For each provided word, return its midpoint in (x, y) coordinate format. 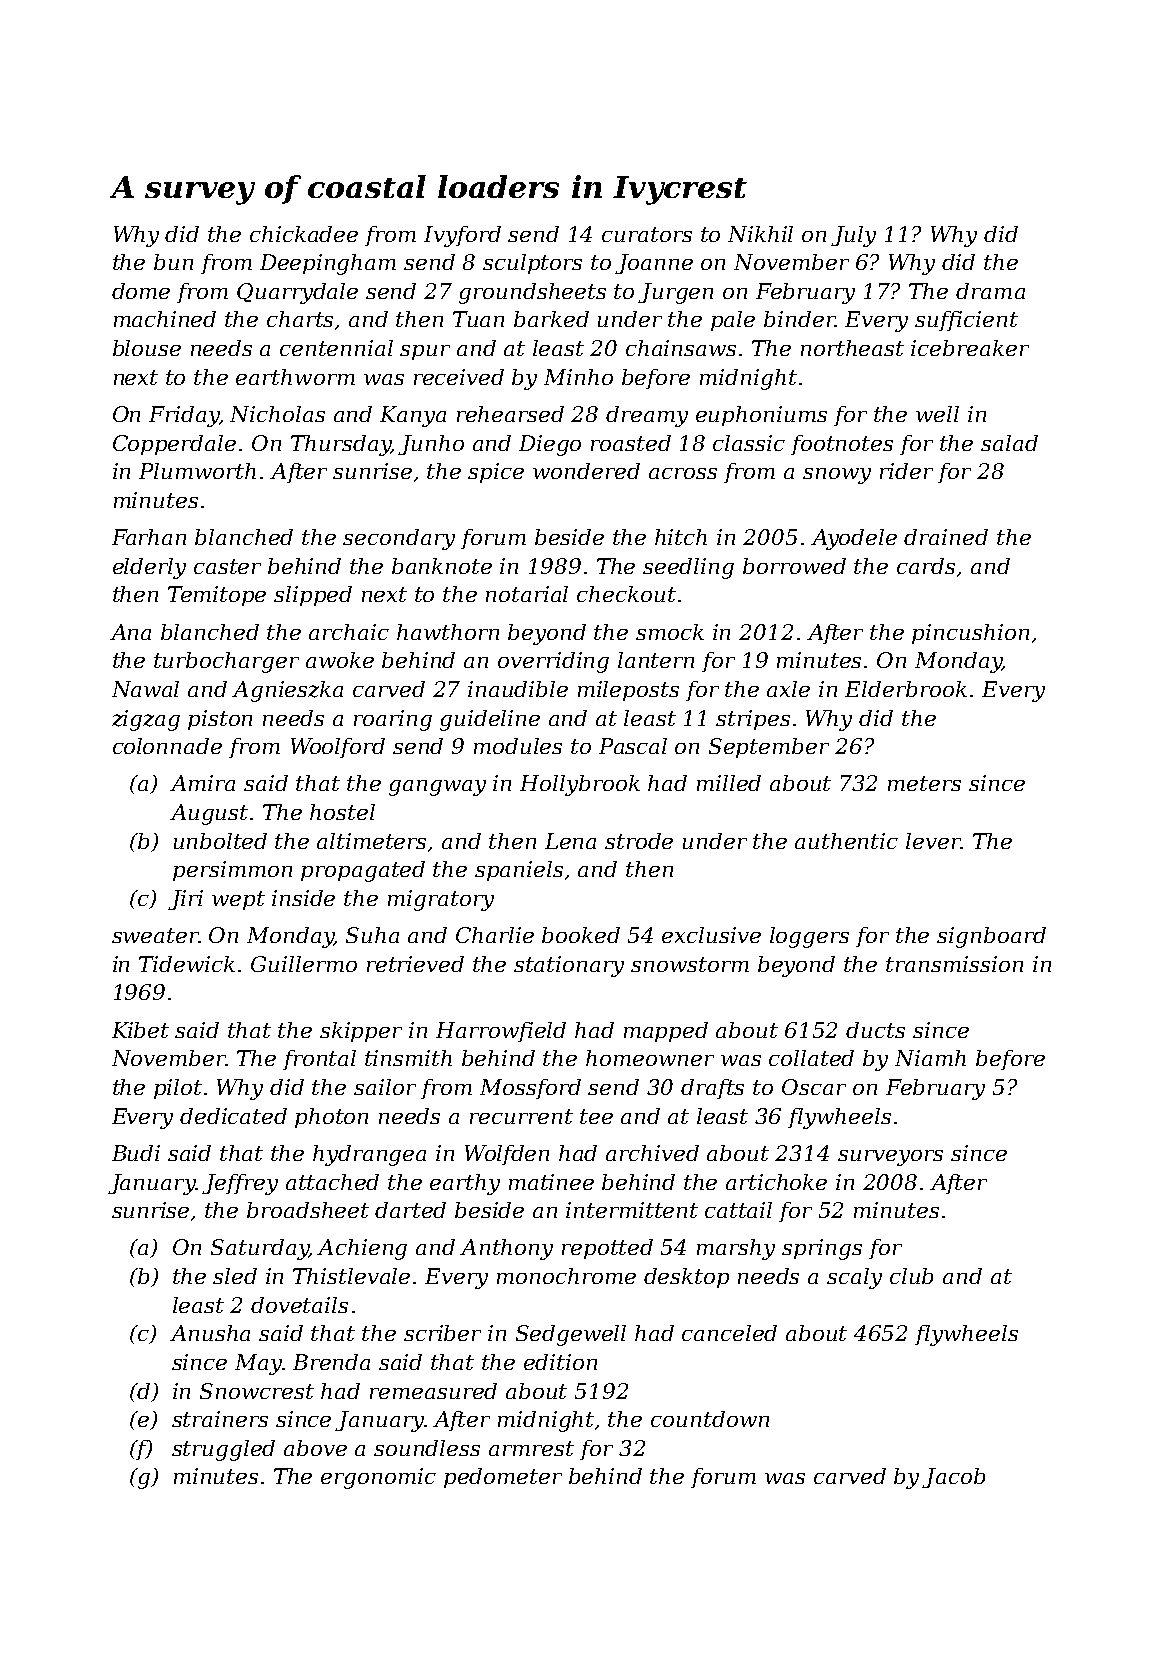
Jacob (953, 1478)
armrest (531, 1448)
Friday (184, 416)
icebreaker (970, 348)
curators (647, 234)
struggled (223, 1450)
